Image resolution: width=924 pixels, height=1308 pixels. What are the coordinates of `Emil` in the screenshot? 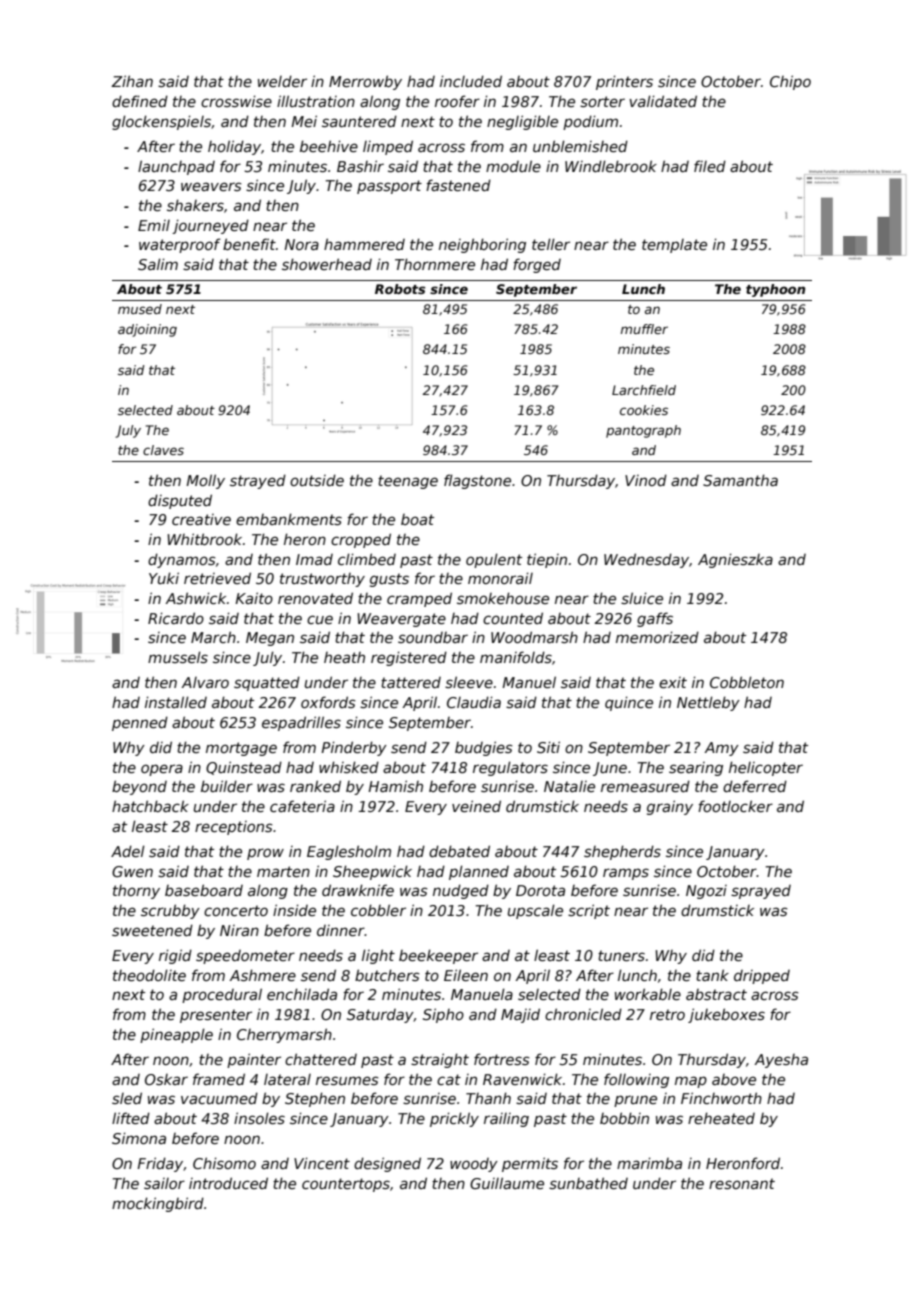 It's located at (154, 225).
